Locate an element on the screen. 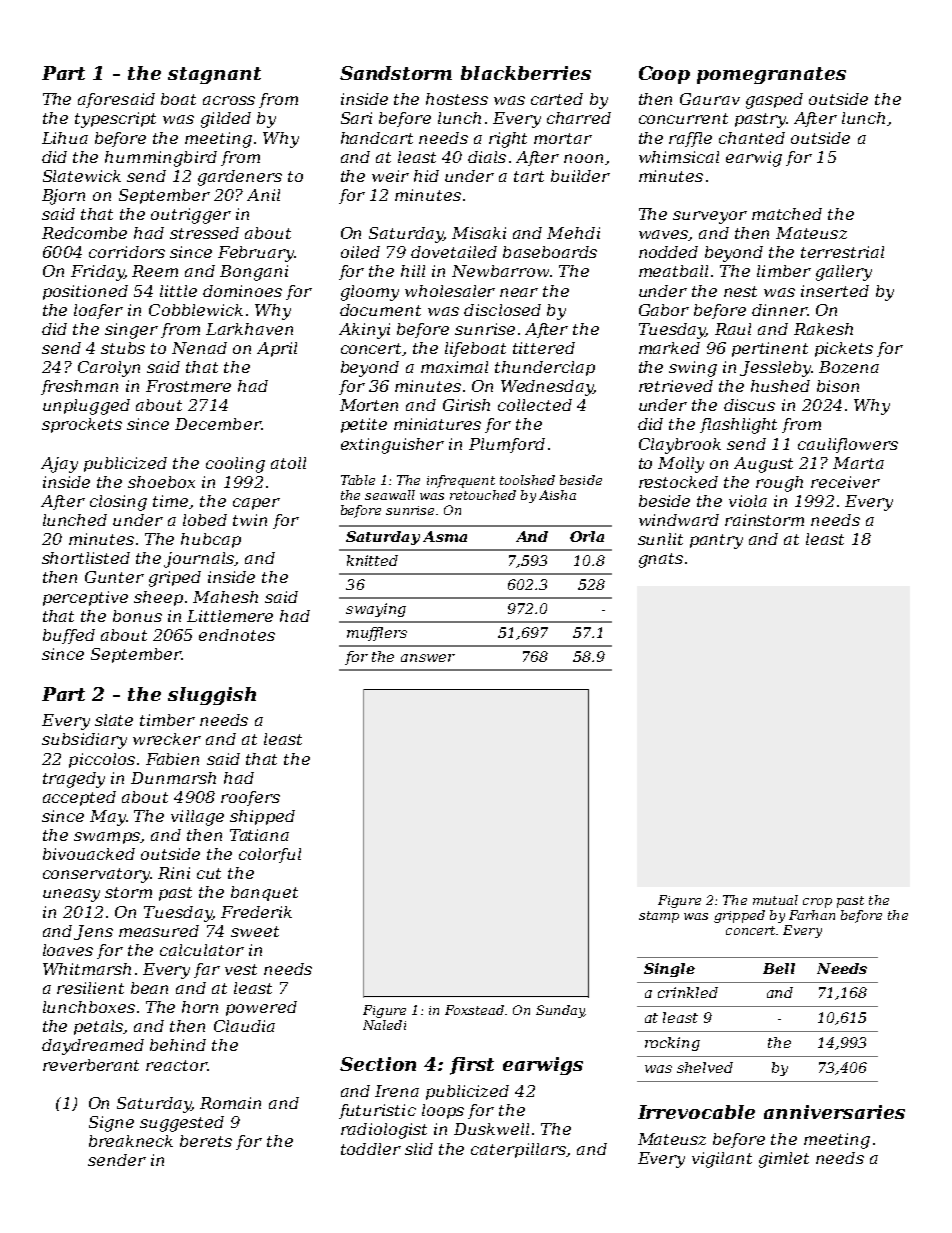  perceptive is located at coordinates (85, 598).
